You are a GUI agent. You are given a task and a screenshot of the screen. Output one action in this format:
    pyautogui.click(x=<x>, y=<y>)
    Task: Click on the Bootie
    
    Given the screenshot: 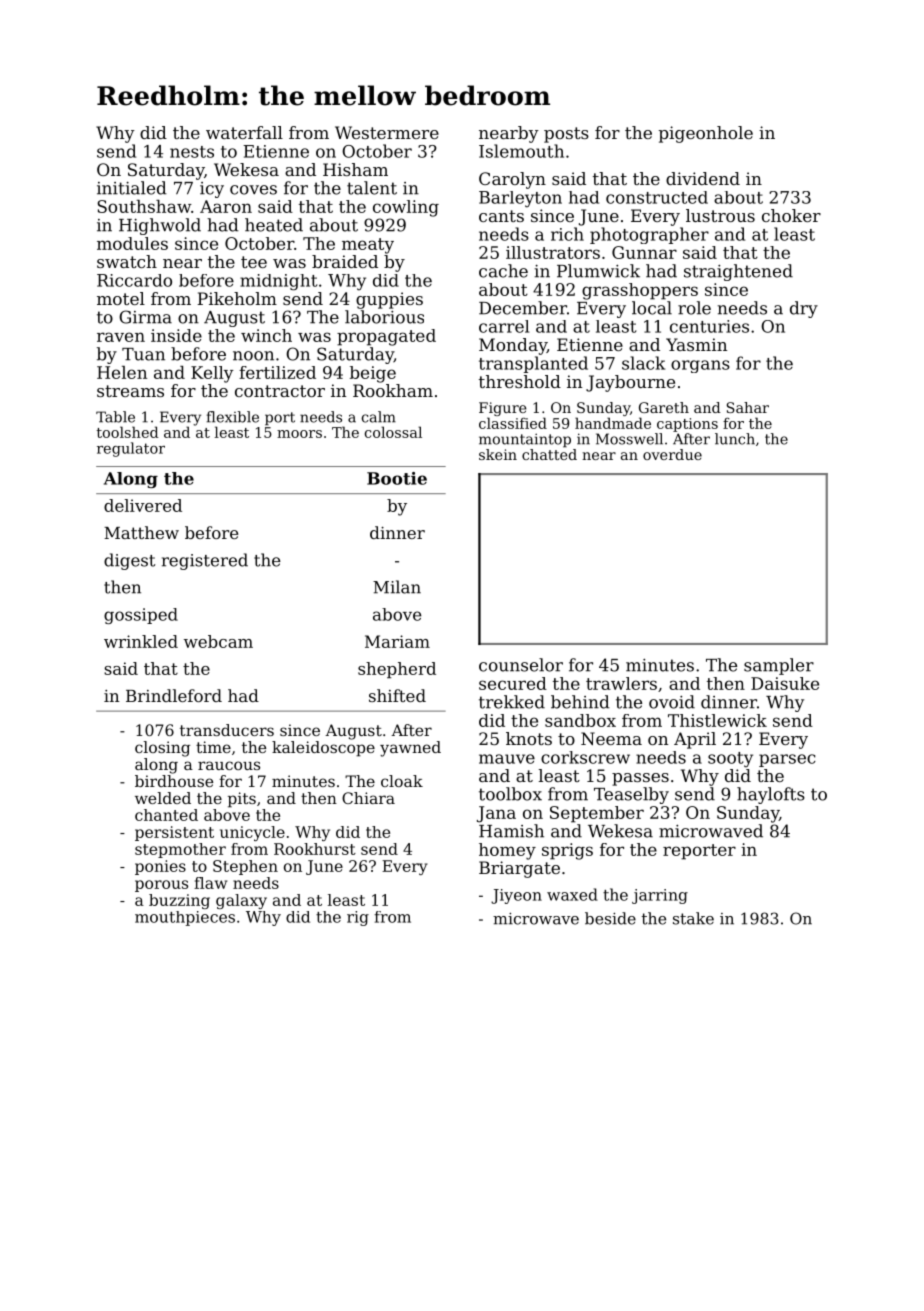 What is the action you would take?
    pyautogui.click(x=397, y=478)
